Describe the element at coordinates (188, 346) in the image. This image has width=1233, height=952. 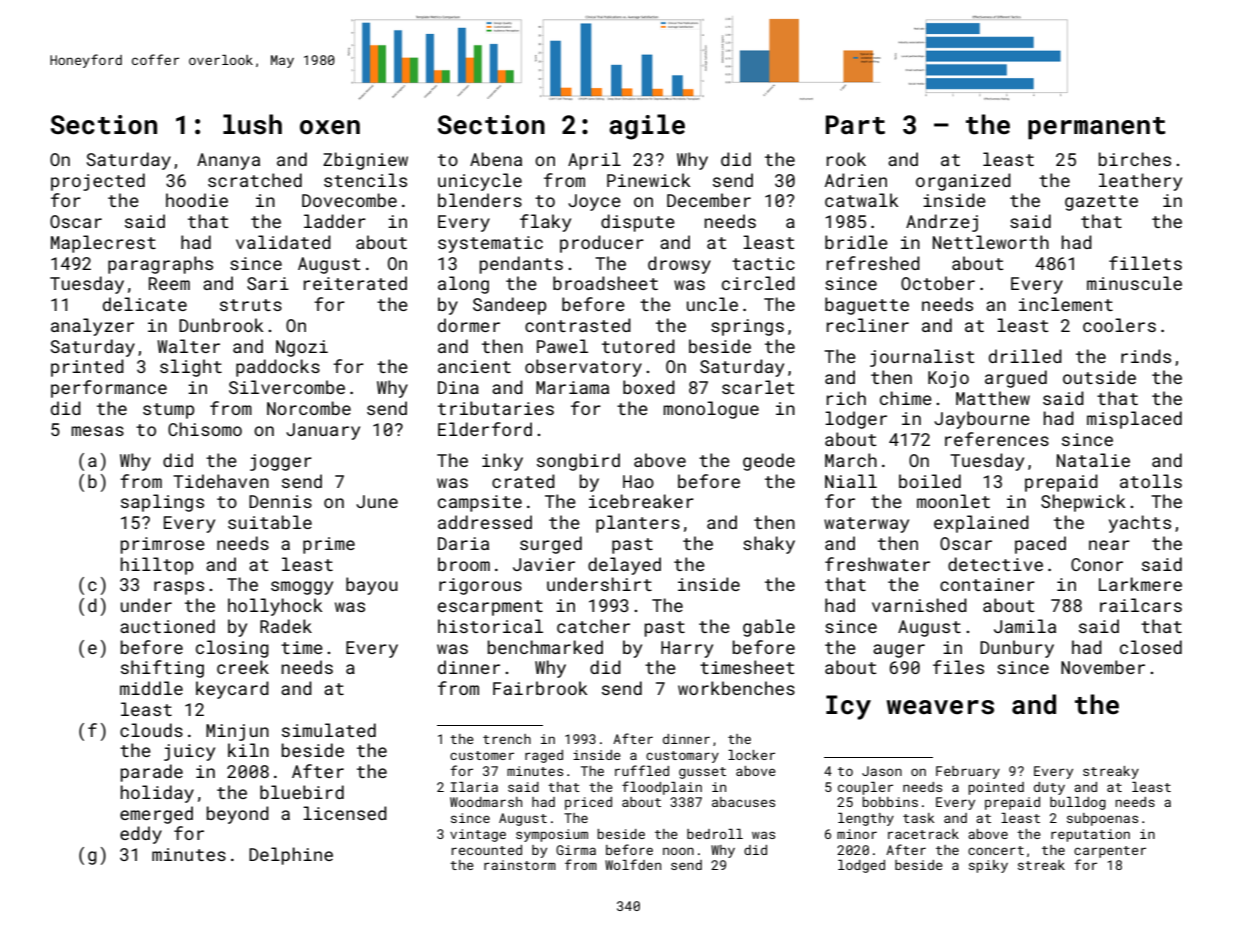
I see `Walter` at that location.
